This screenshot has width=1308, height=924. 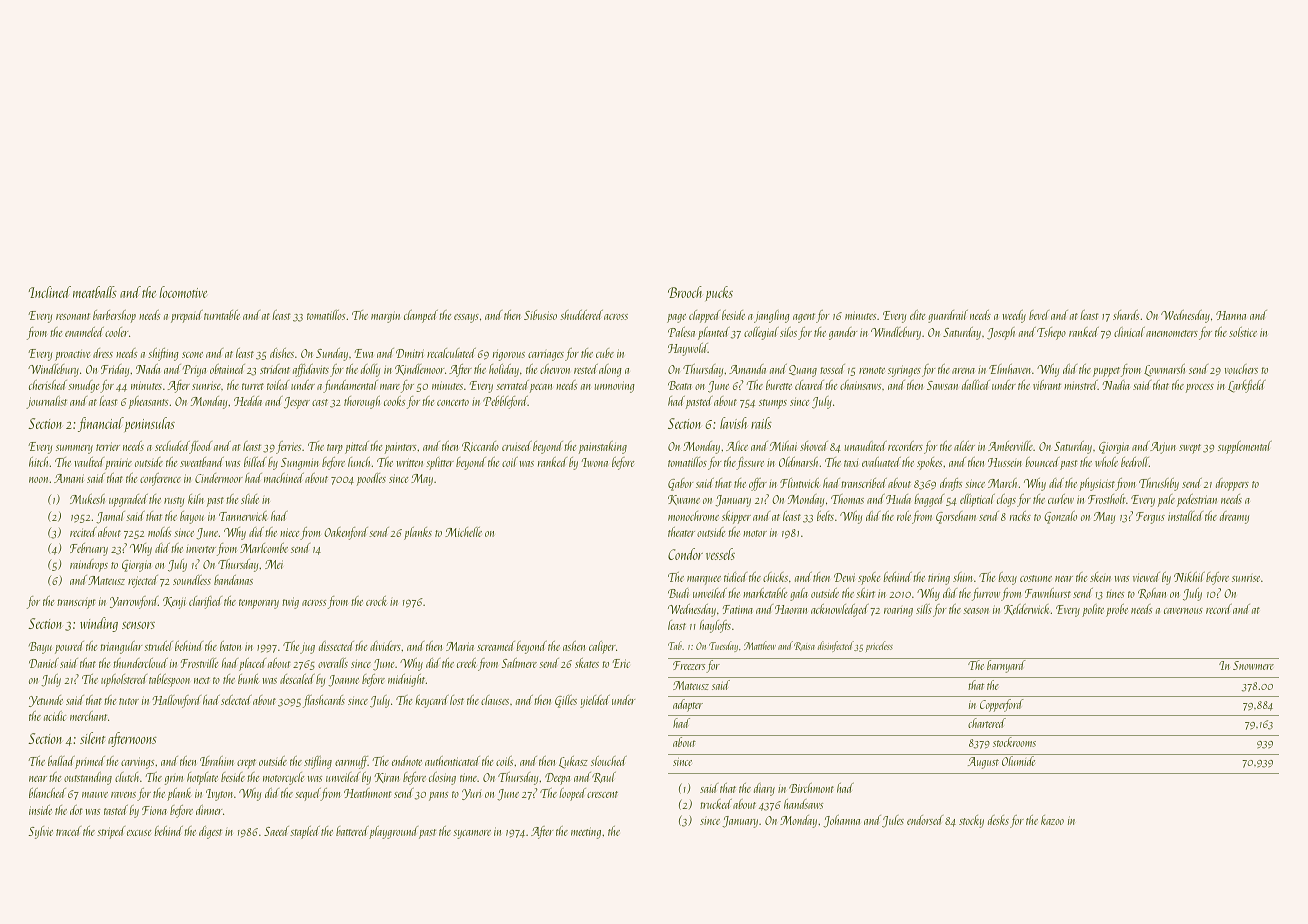 I want to click on Dewi, so click(x=844, y=577).
